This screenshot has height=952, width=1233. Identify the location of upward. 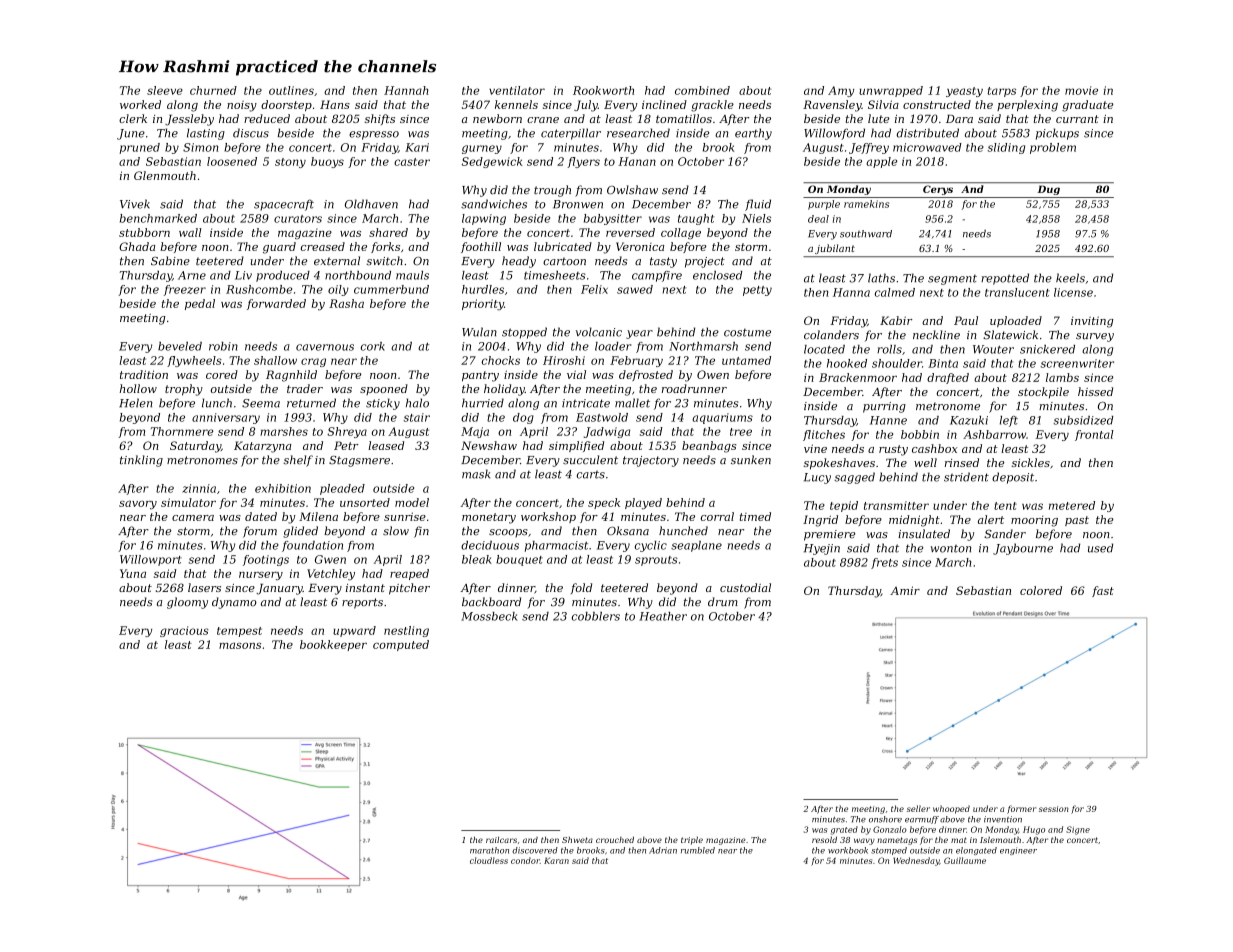
(354, 631).
